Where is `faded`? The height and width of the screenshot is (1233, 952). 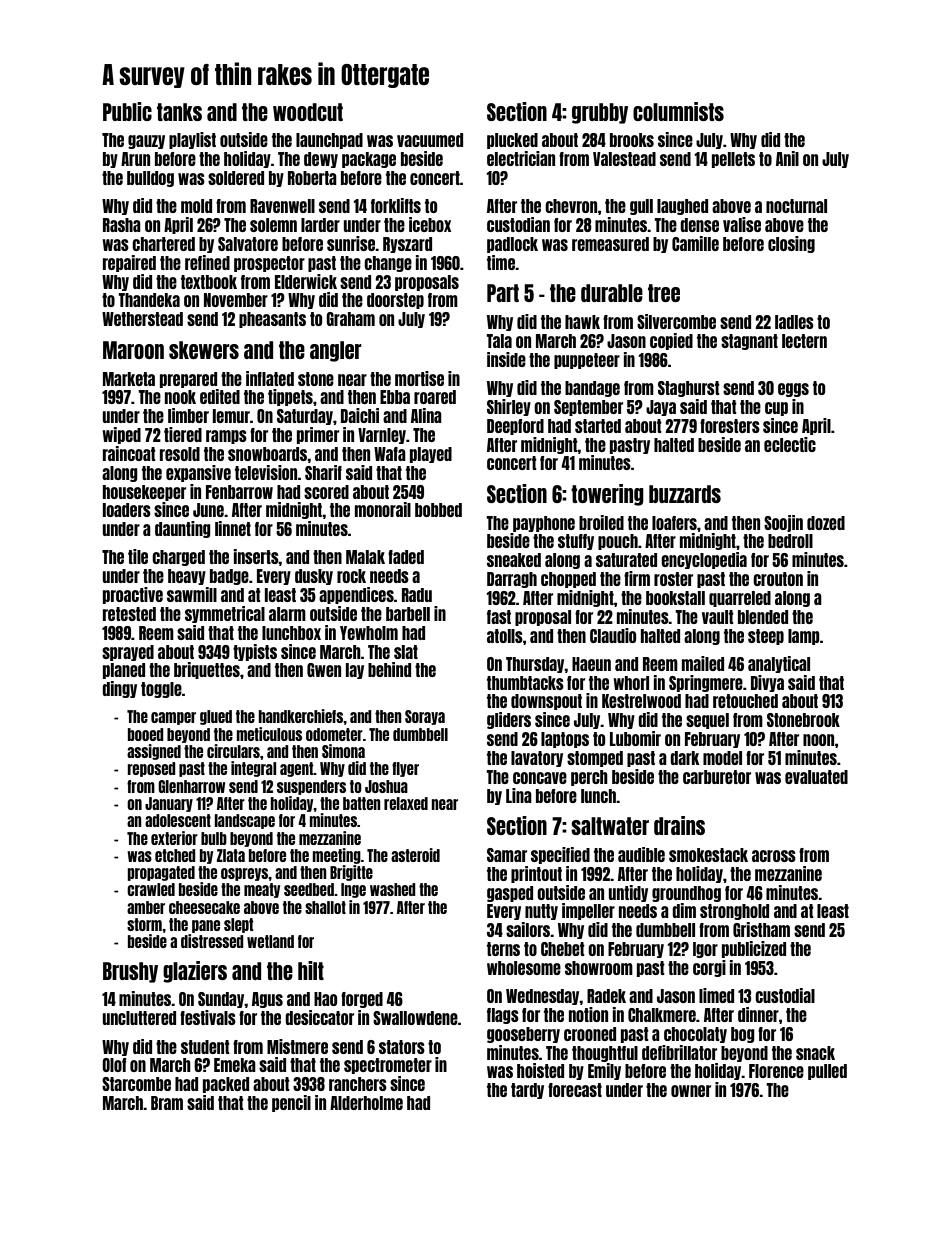
faded is located at coordinates (406, 557).
